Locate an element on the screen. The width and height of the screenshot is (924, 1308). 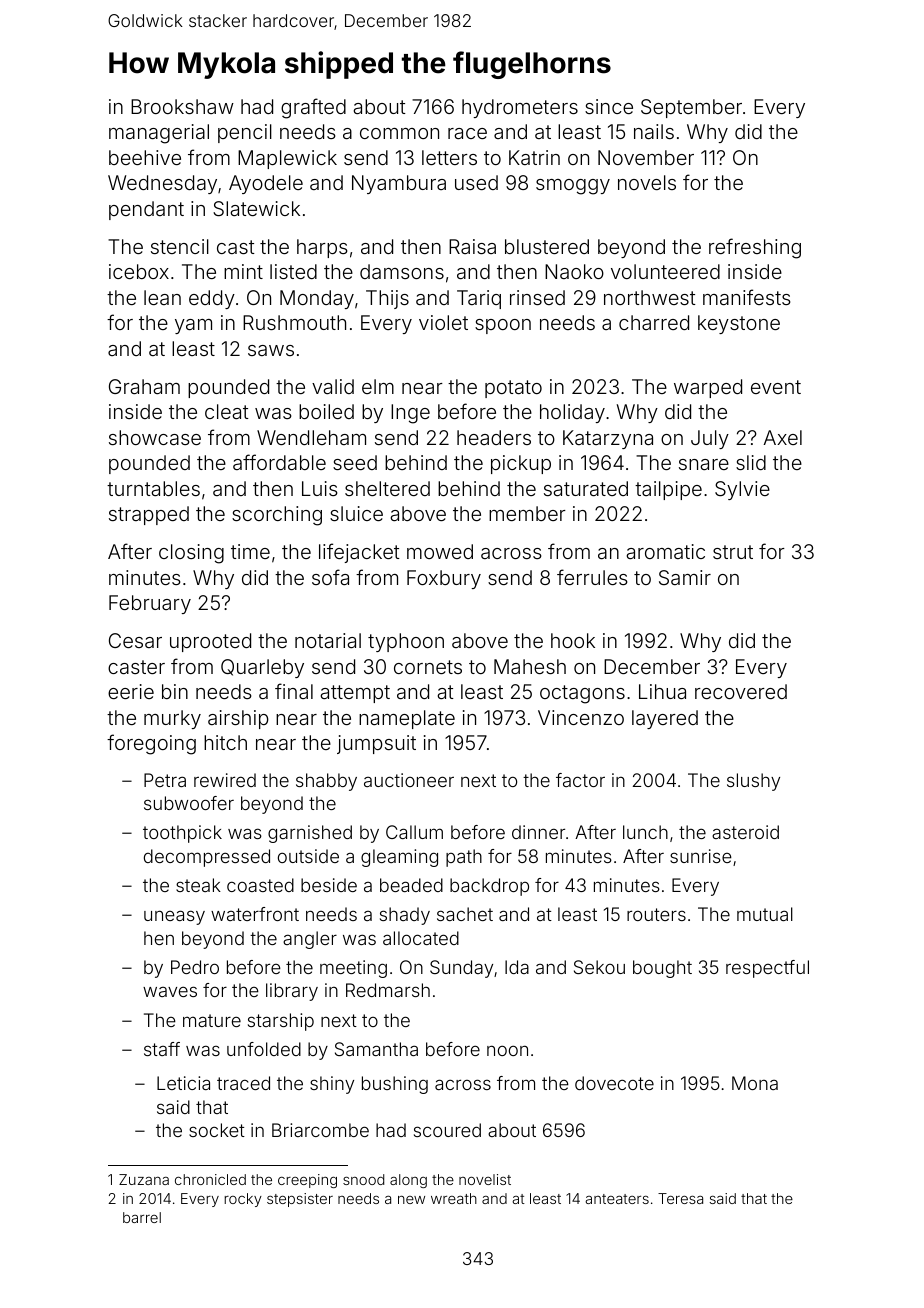
used is located at coordinates (476, 182).
